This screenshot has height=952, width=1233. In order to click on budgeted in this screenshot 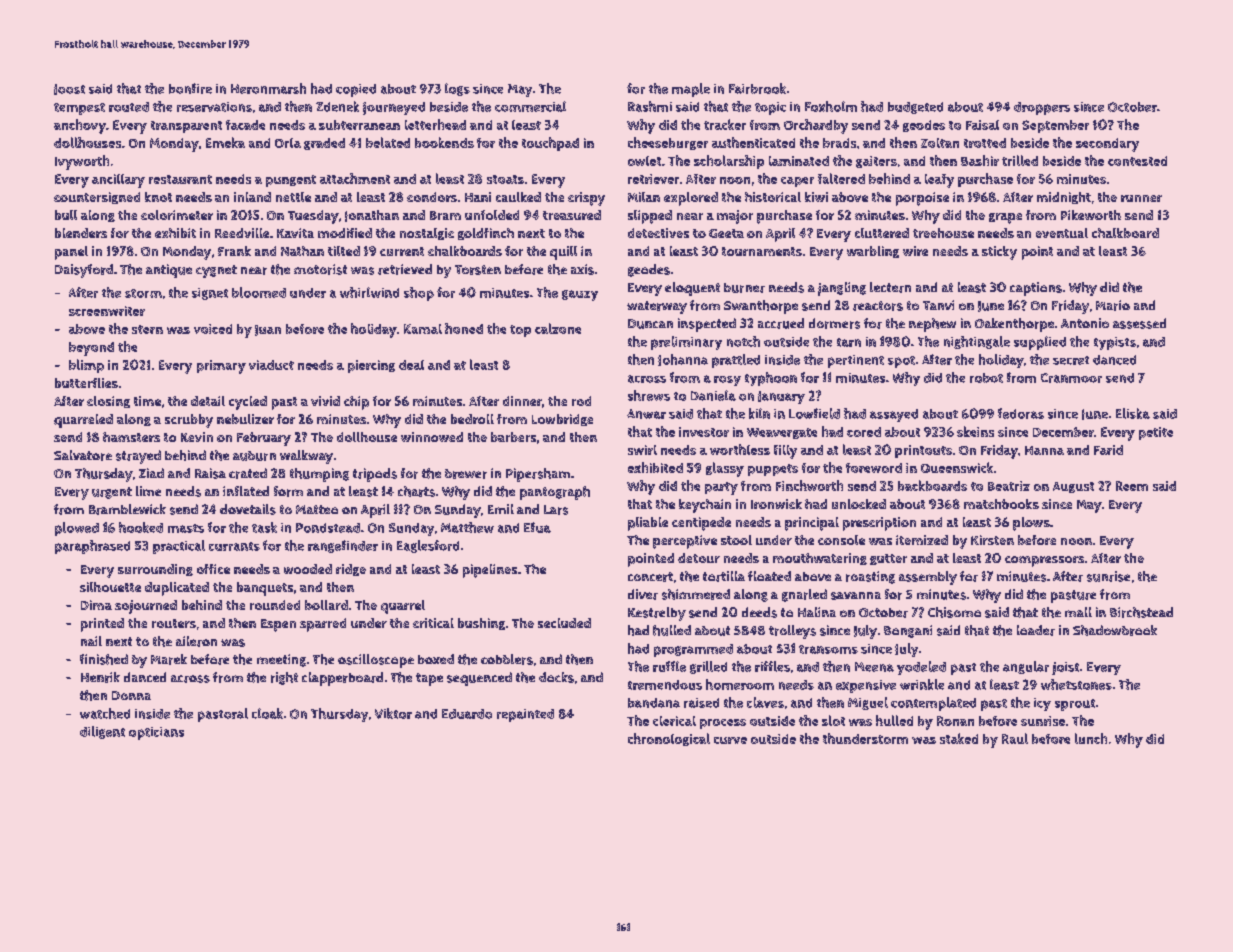, I will do `click(915, 108)`.
